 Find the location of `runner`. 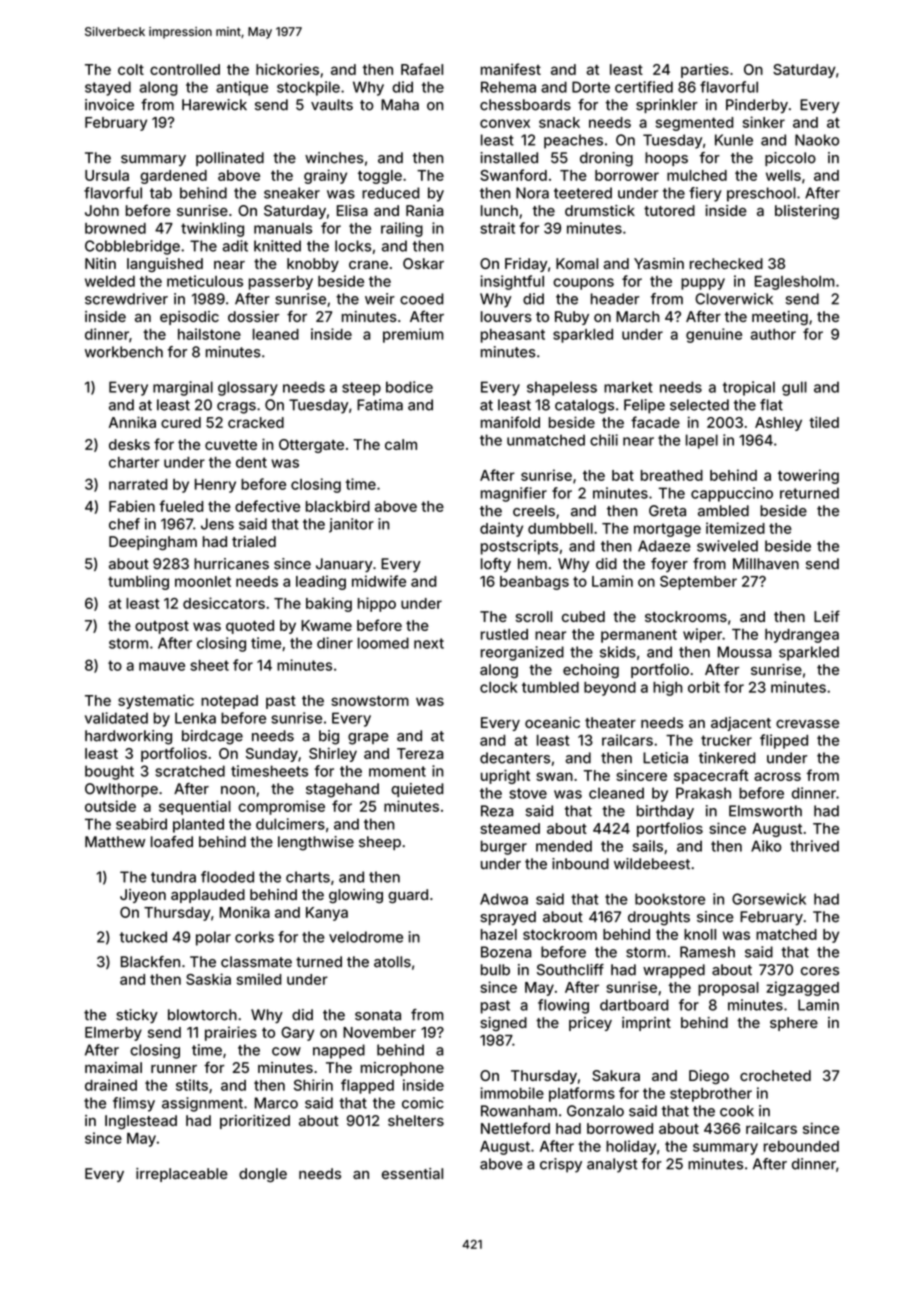

runner is located at coordinates (174, 1069).
